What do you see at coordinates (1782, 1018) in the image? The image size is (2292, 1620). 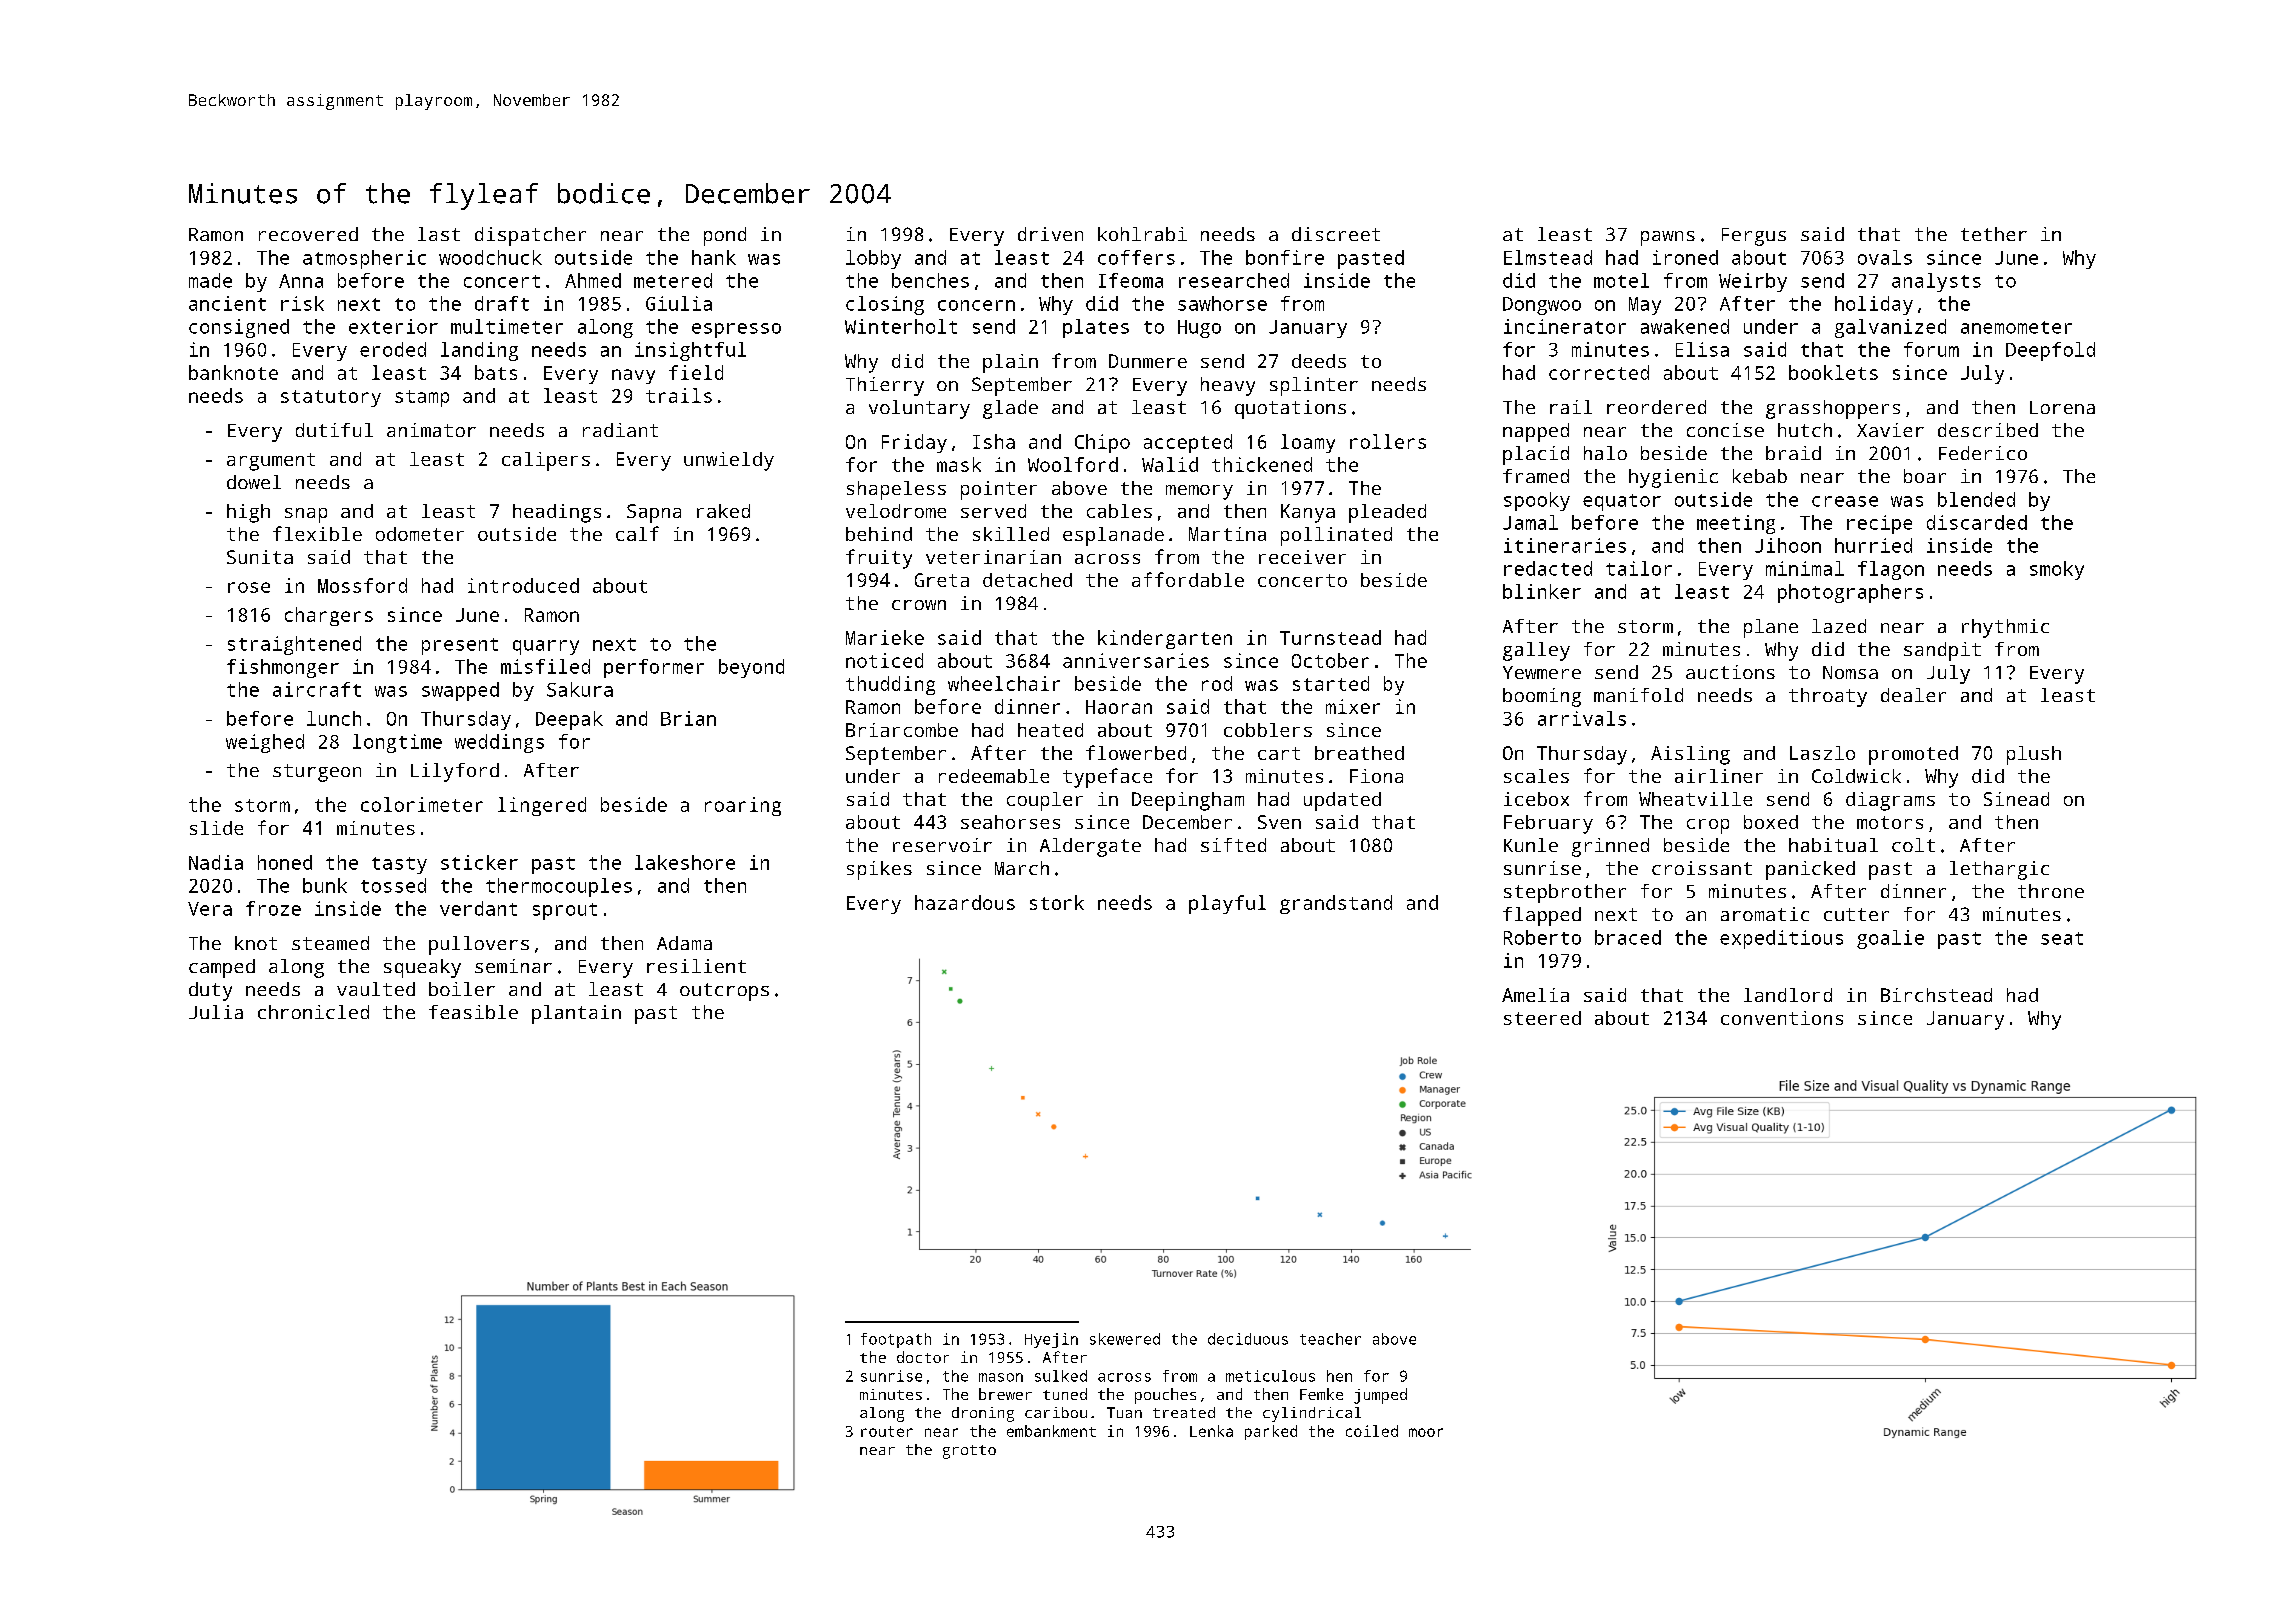 I see `conventions` at bounding box center [1782, 1018].
